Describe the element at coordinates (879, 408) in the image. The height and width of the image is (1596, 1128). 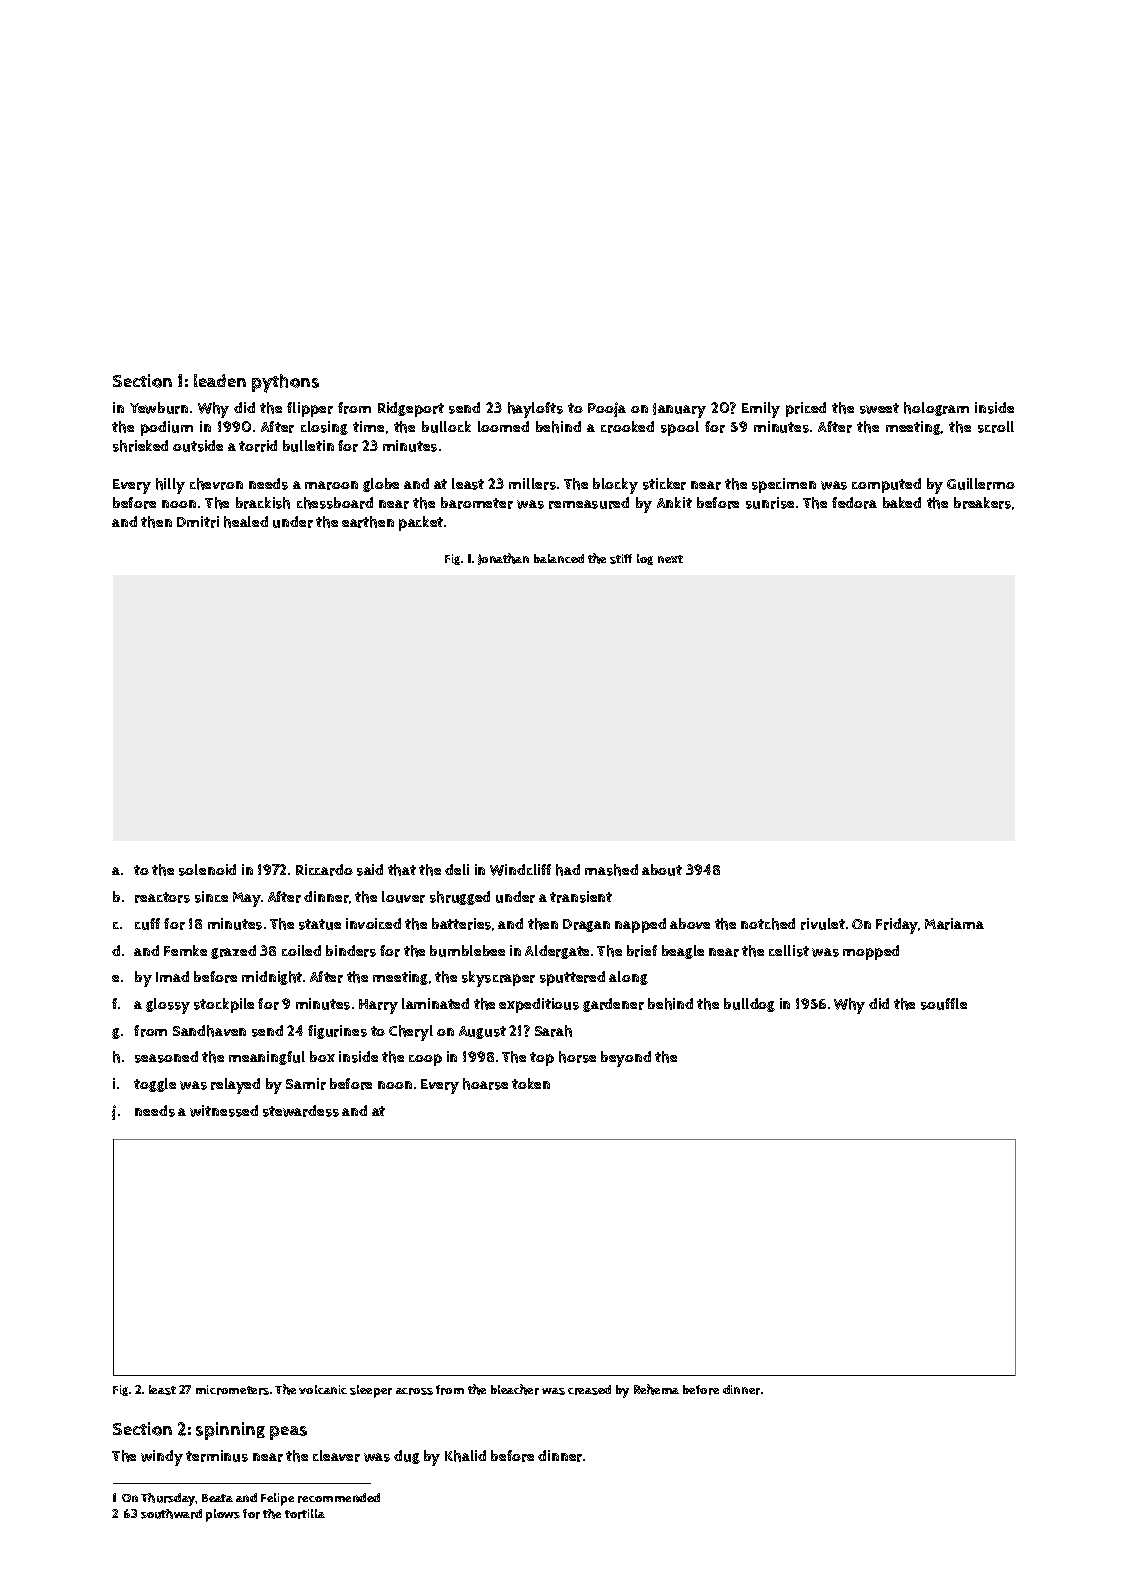
I see `sweet` at that location.
